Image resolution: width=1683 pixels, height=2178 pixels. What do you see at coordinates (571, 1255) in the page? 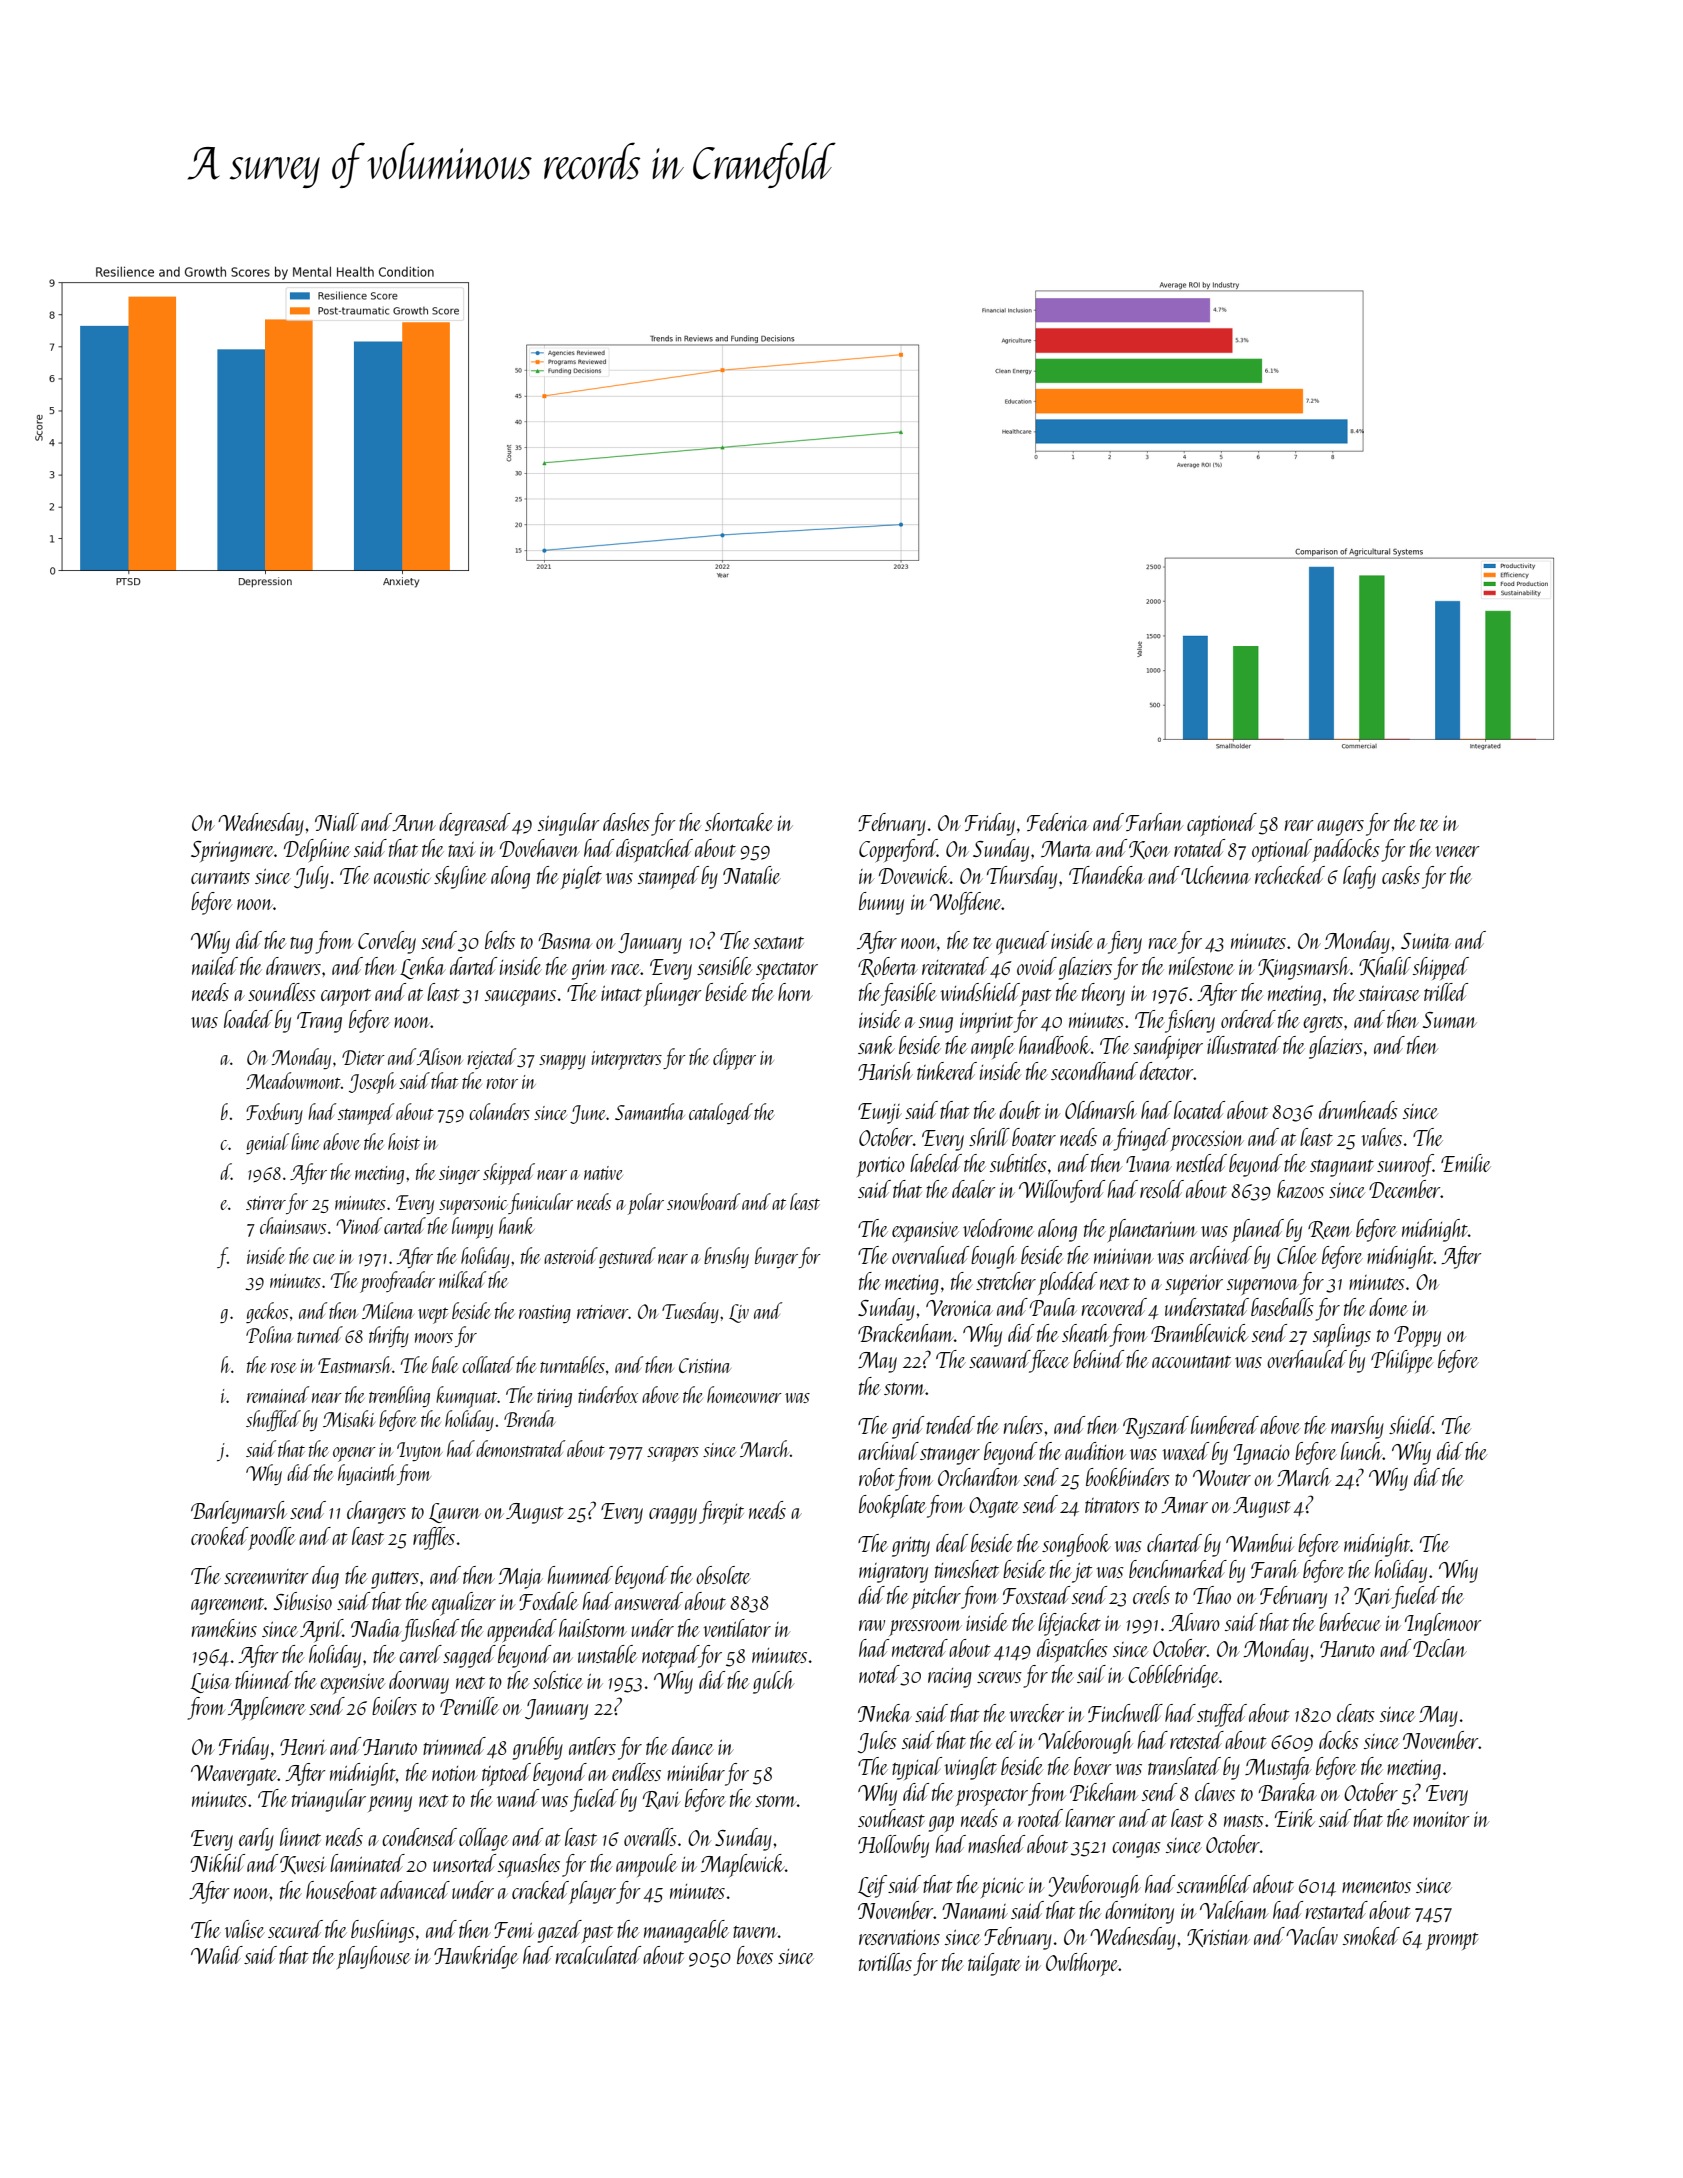
I see `asteroid` at bounding box center [571, 1255].
